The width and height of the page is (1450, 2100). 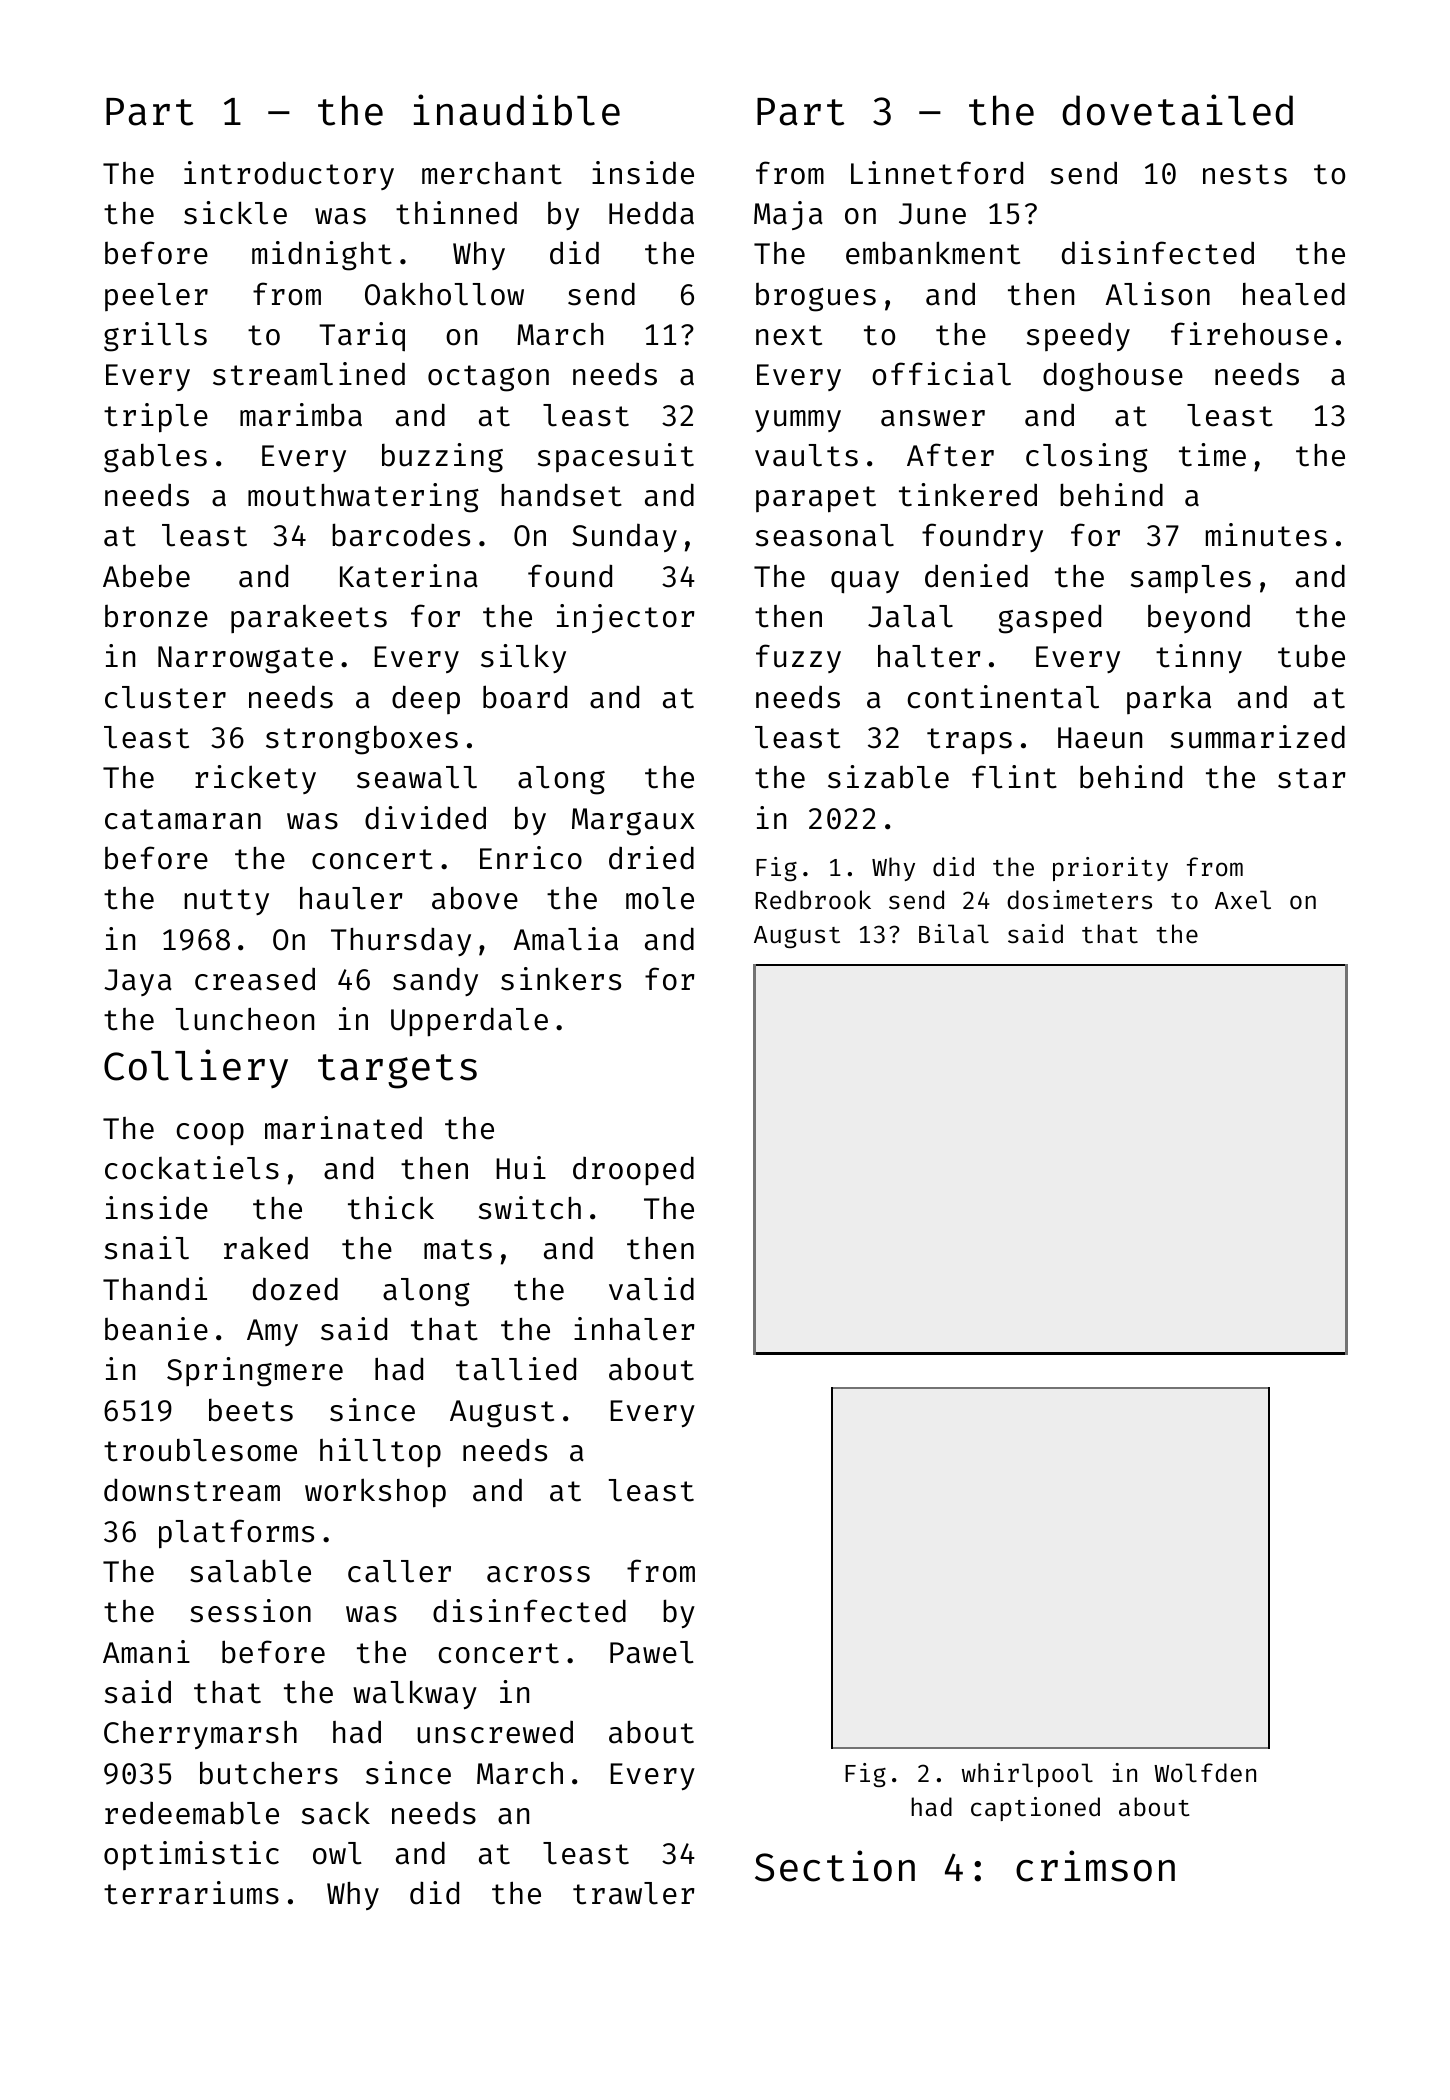 I want to click on yummy, so click(x=798, y=421).
